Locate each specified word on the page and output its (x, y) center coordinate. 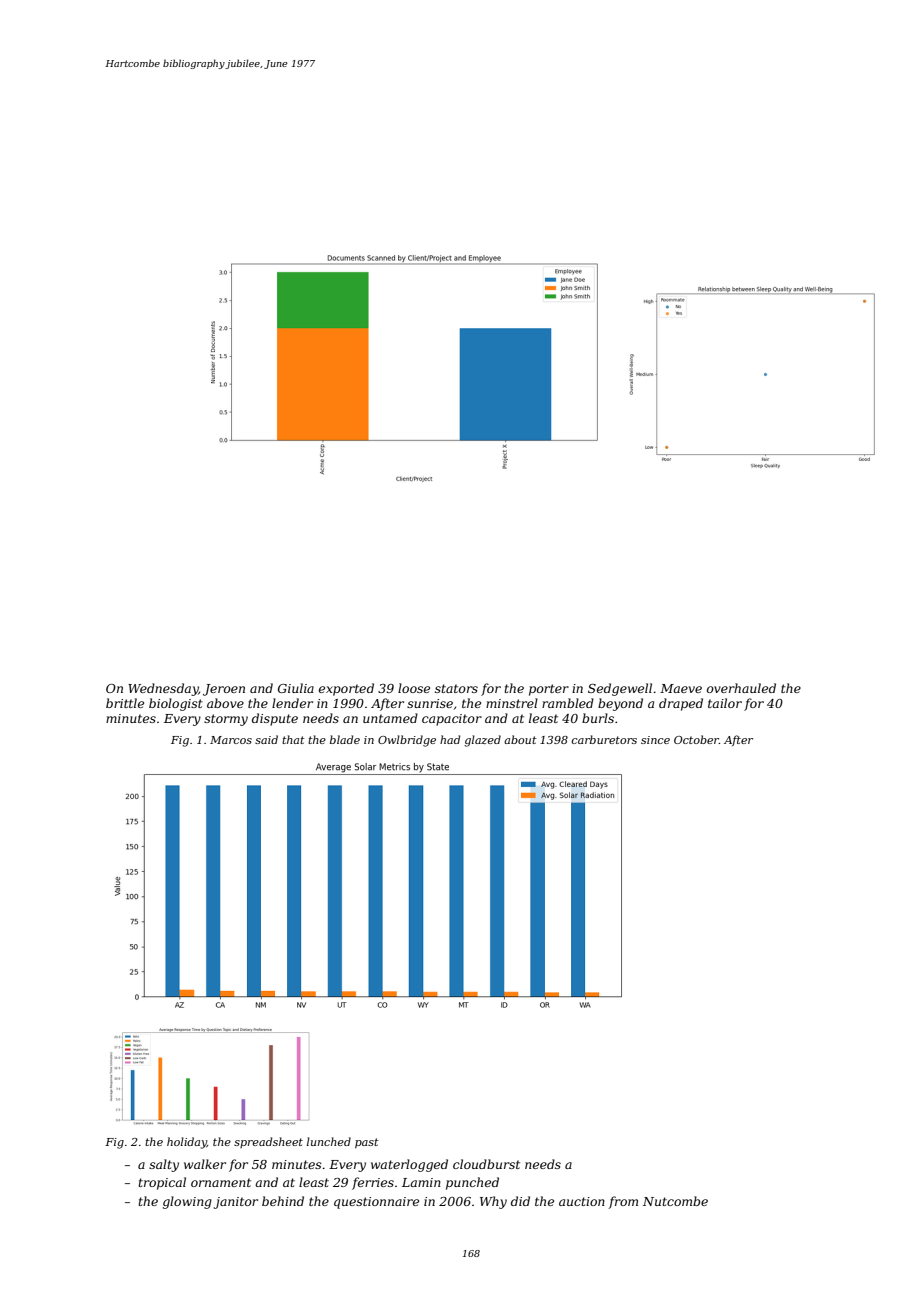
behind (283, 1201)
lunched (329, 1141)
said (266, 739)
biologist (176, 704)
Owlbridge (407, 741)
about (520, 739)
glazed (482, 741)
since (655, 740)
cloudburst (486, 1164)
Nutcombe (675, 1201)
